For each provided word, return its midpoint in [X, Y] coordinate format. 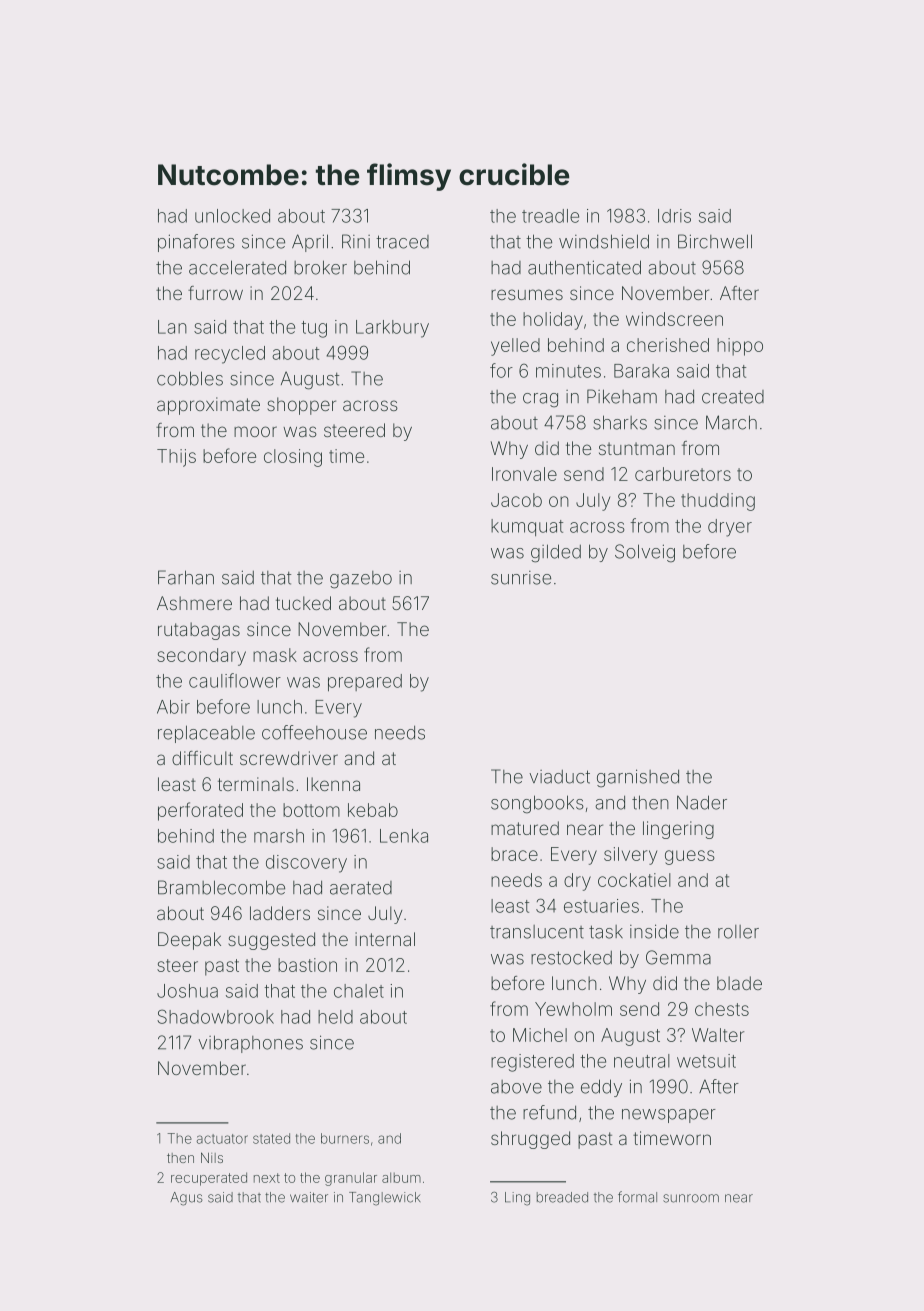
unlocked [232, 216]
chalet [359, 991]
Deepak [189, 941]
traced [402, 242]
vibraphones [250, 1044]
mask [275, 655]
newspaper [669, 1116]
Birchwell [715, 241]
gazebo [361, 580]
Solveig [645, 553]
